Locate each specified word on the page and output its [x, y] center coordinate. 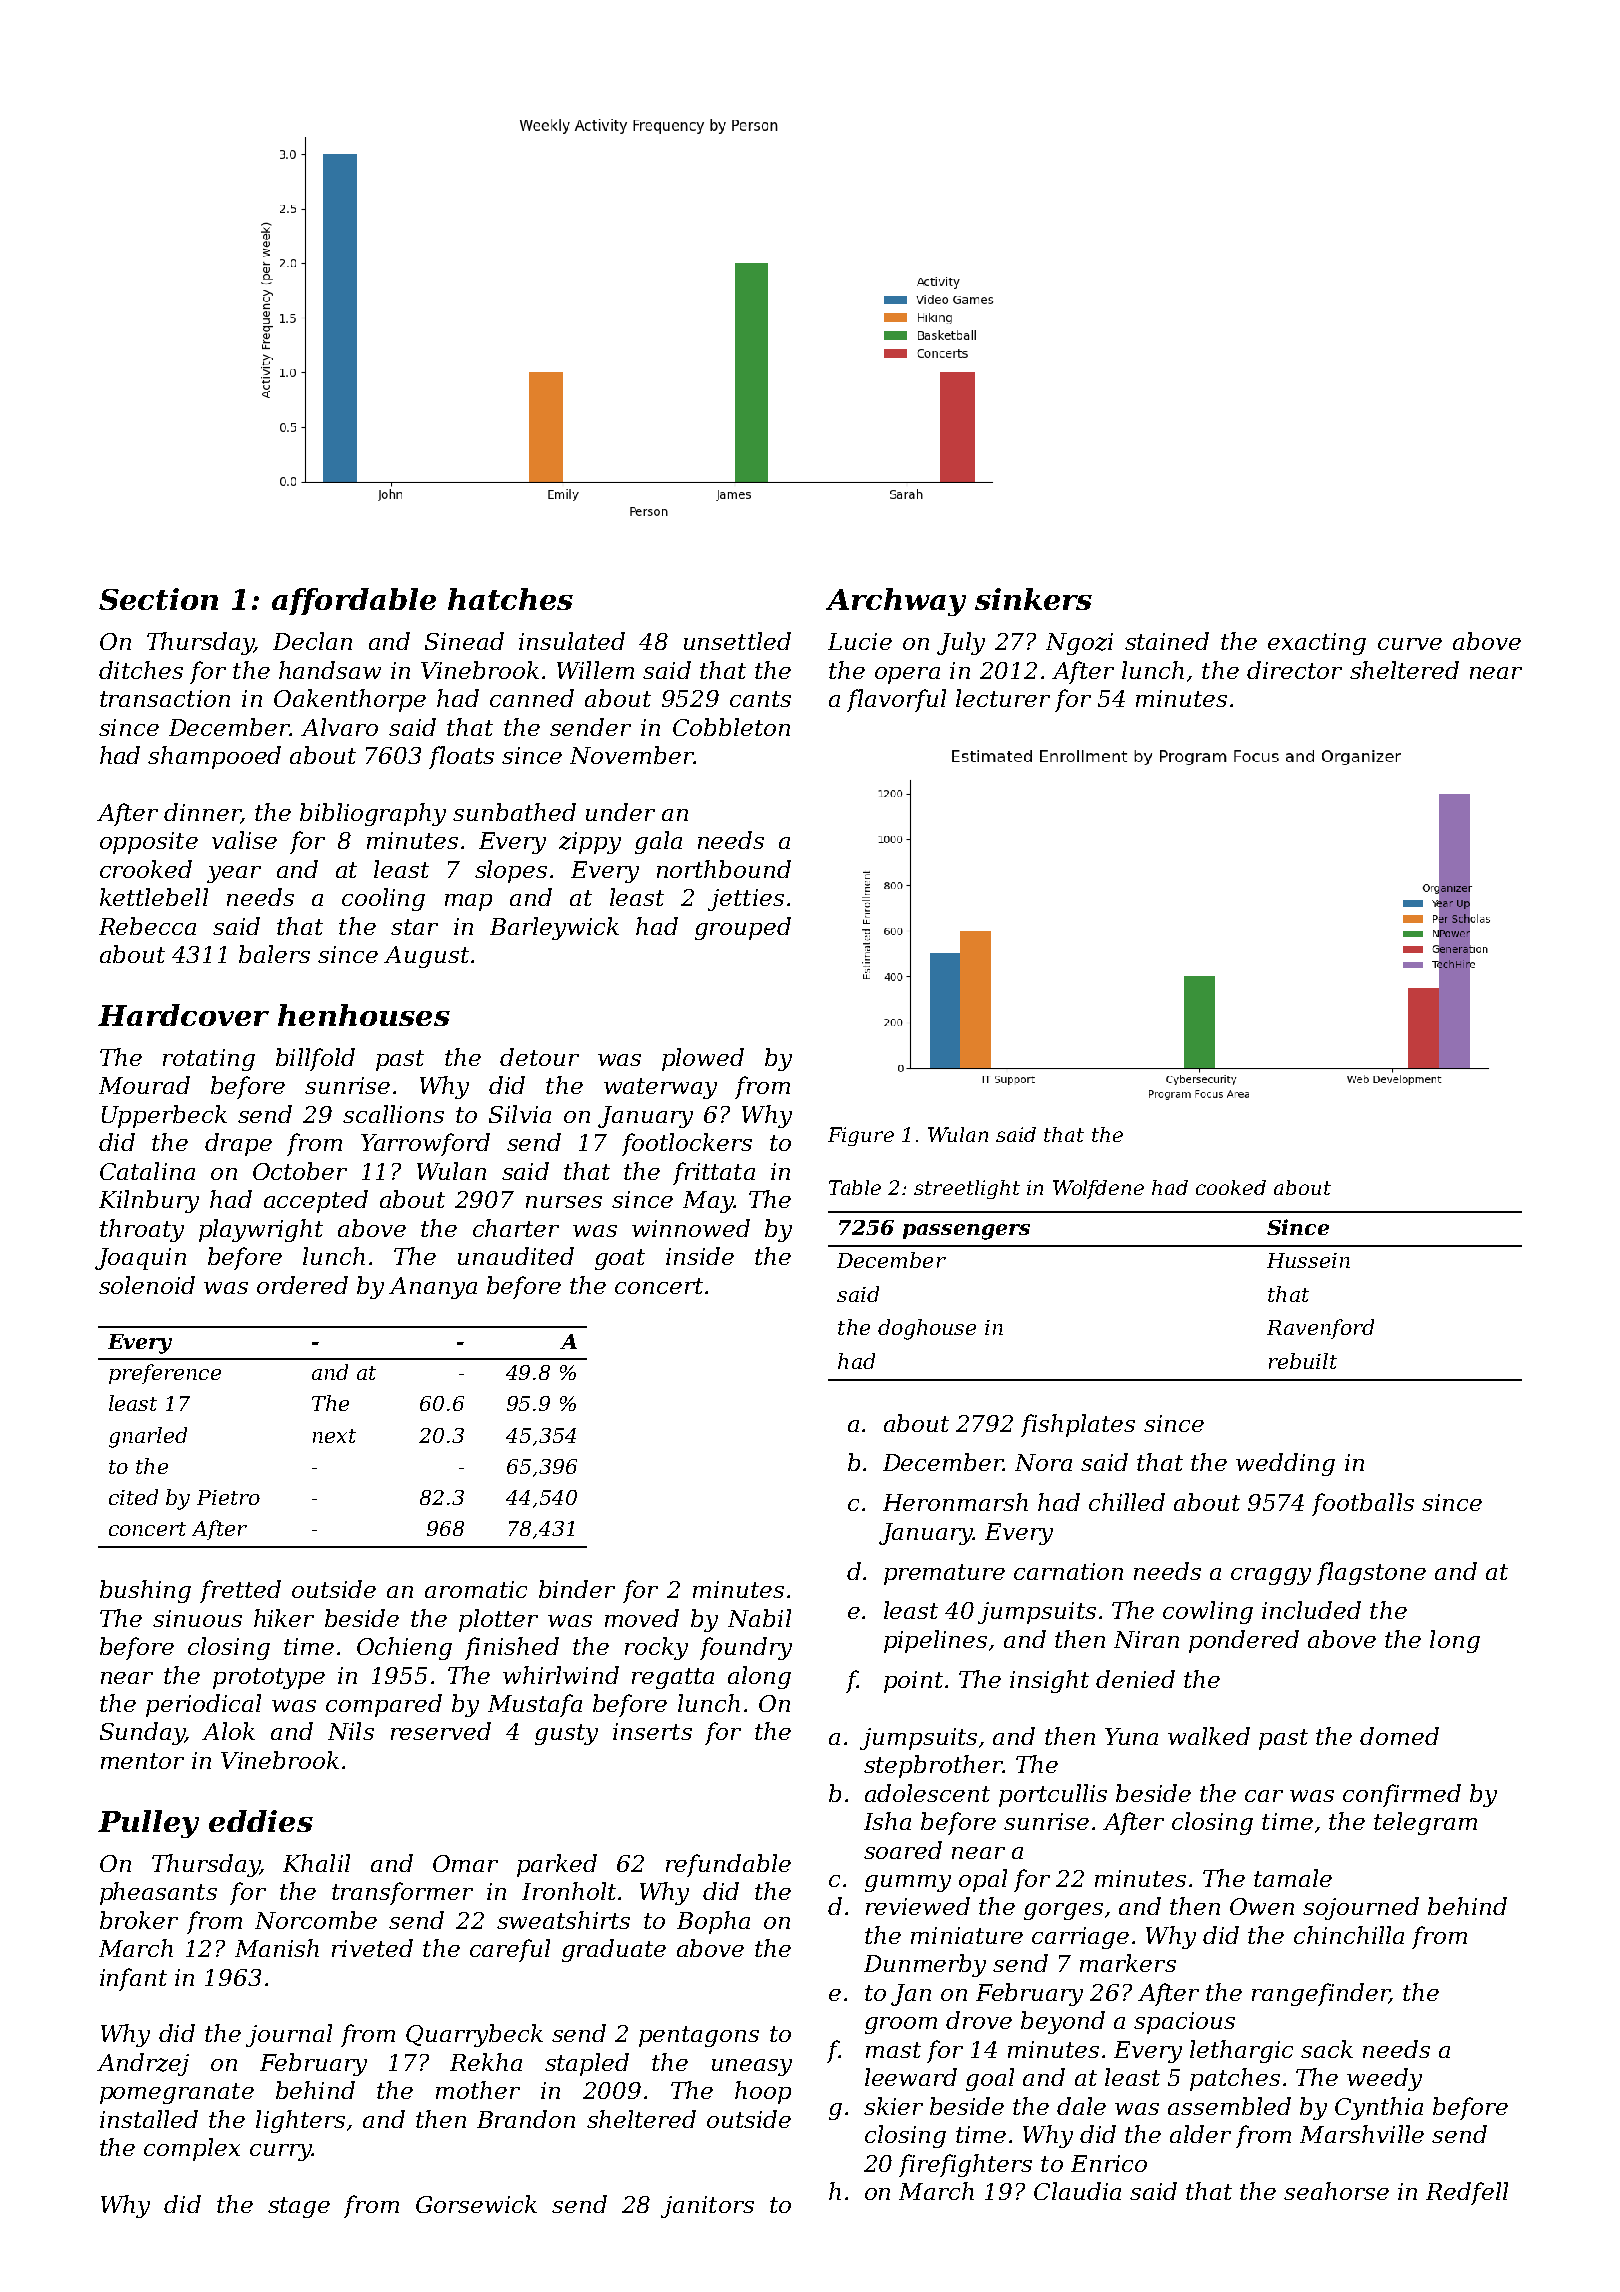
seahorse [1336, 2191]
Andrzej [143, 2064]
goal [990, 2079]
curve [1410, 644]
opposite [149, 843]
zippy [590, 843]
